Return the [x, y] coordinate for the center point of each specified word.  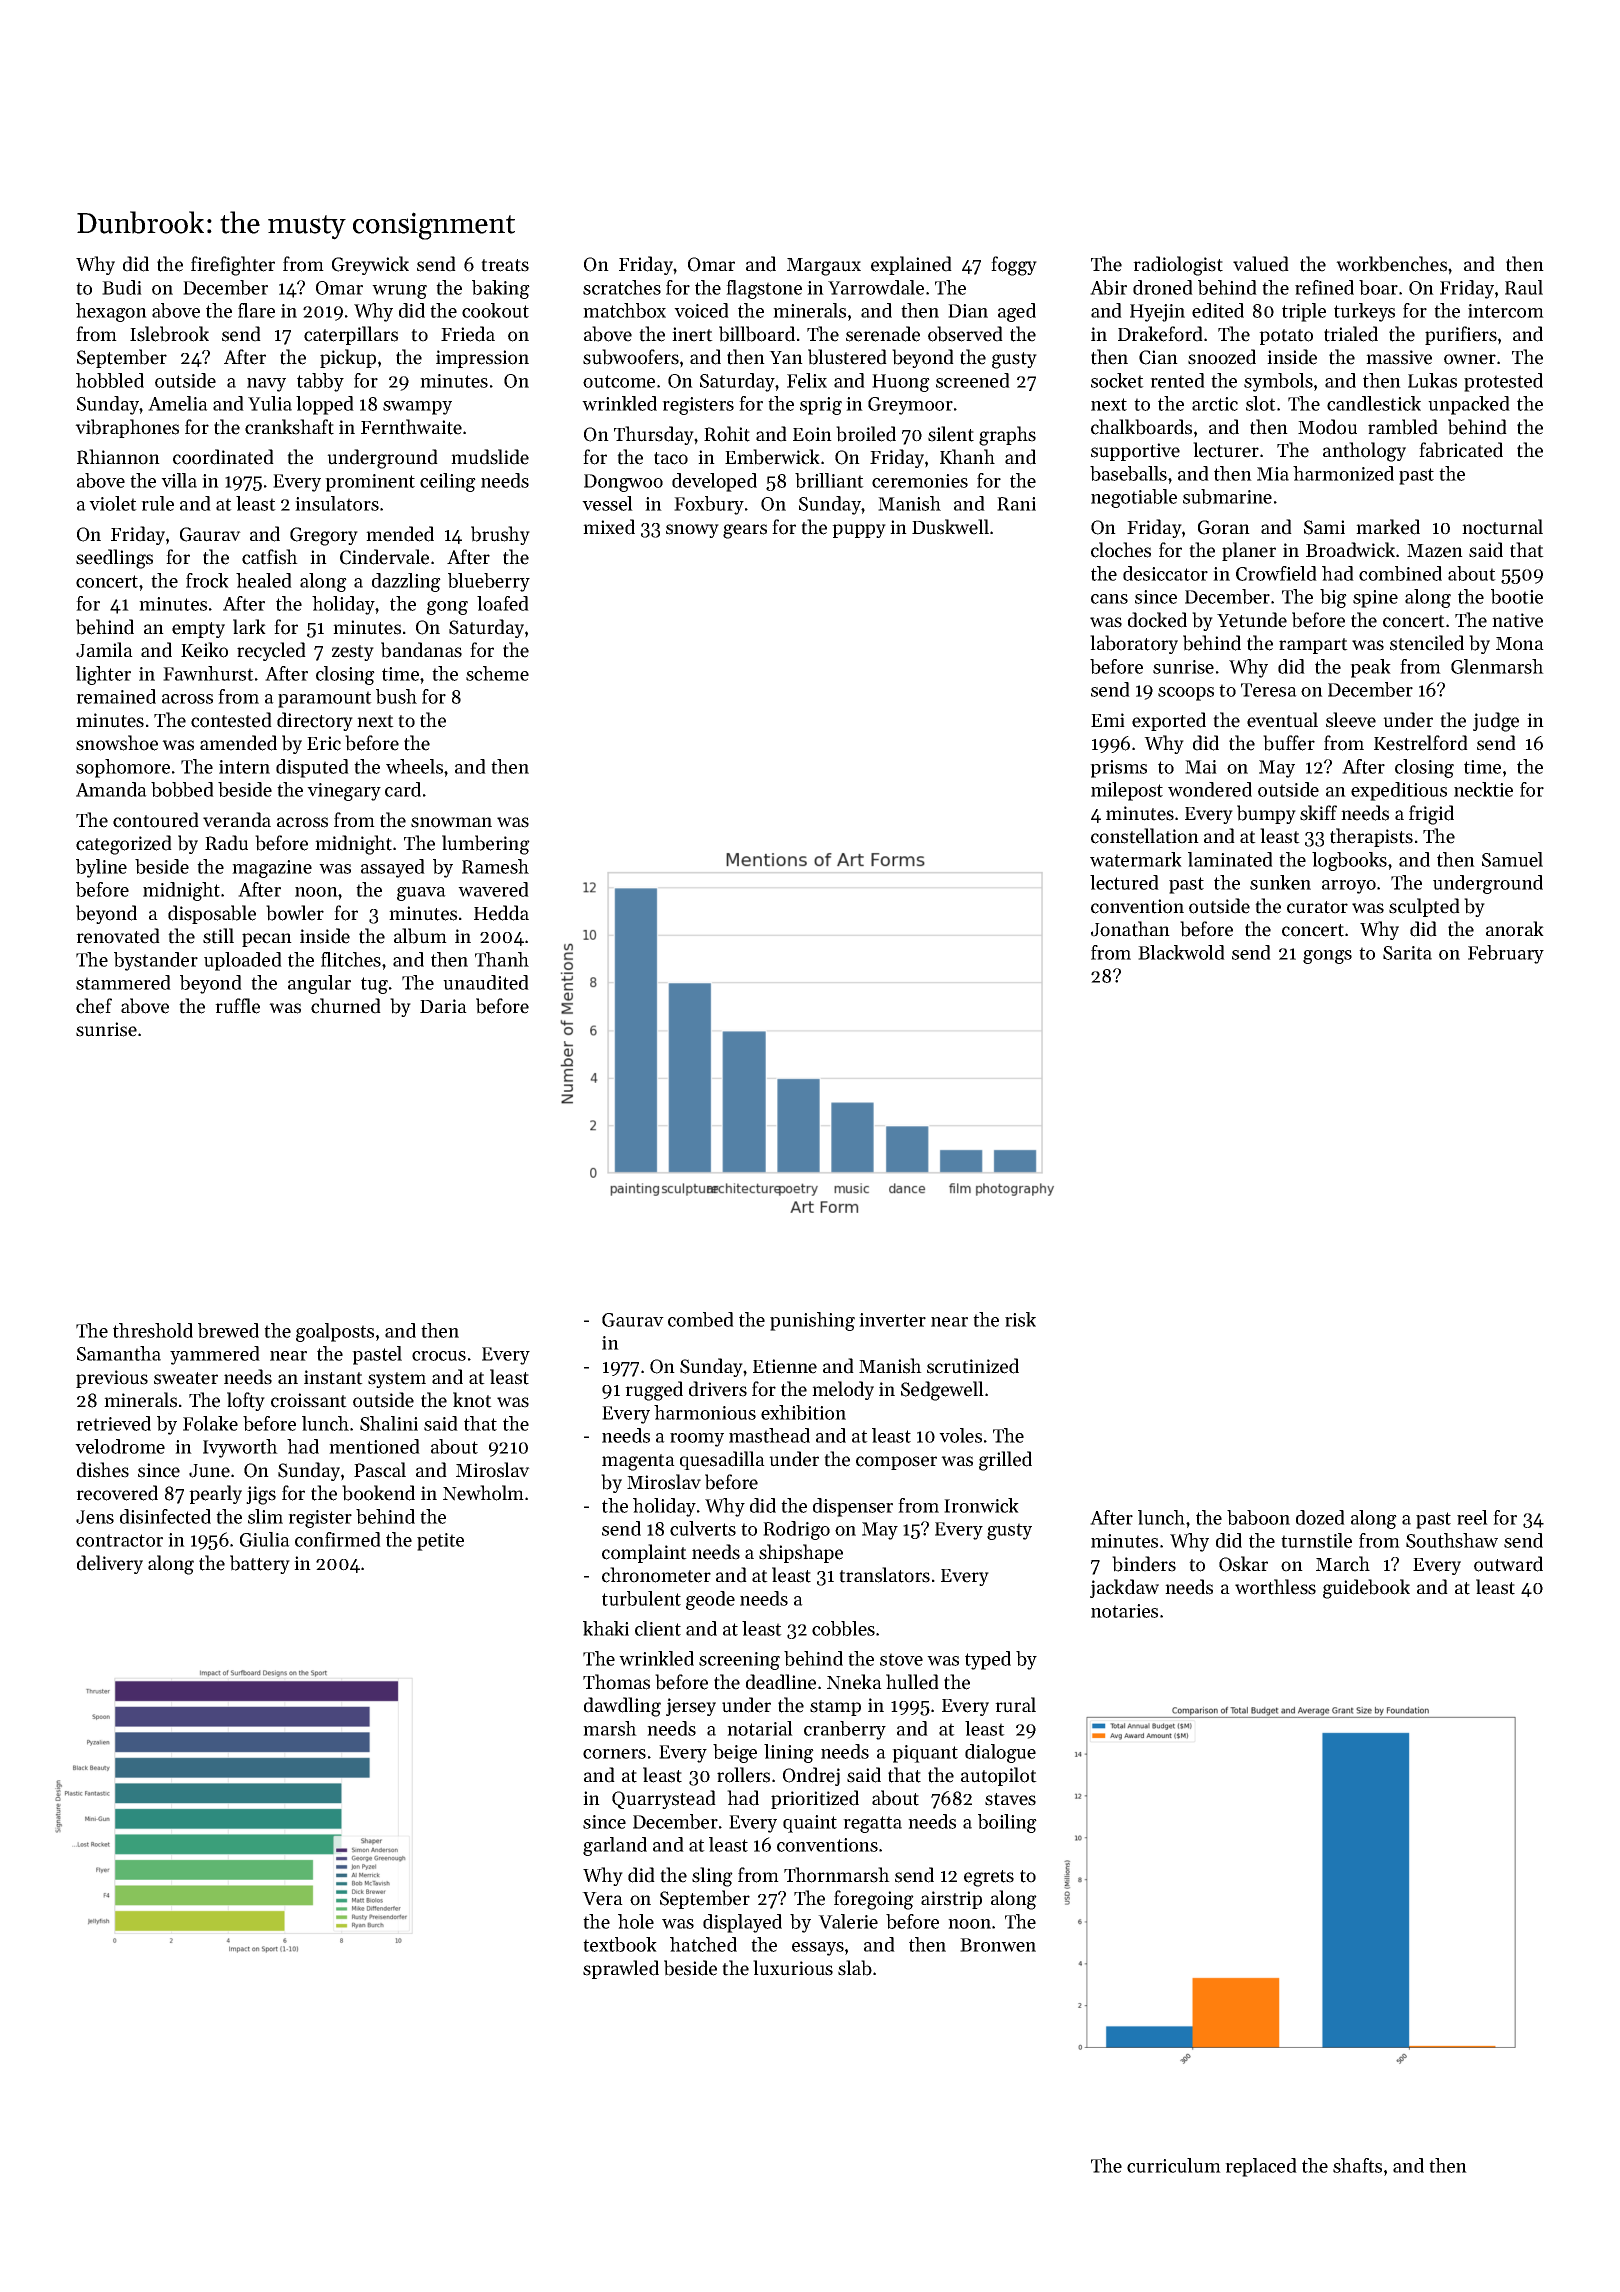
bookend [378, 1493]
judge [1496, 722]
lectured [1124, 882]
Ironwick [981, 1505]
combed [701, 1319]
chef [94, 1006]
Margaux [824, 267]
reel [1472, 1517]
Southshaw [1452, 1540]
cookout [495, 310]
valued [1261, 264]
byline [101, 868]
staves [1010, 1799]
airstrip [951, 1900]
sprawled [621, 1969]
